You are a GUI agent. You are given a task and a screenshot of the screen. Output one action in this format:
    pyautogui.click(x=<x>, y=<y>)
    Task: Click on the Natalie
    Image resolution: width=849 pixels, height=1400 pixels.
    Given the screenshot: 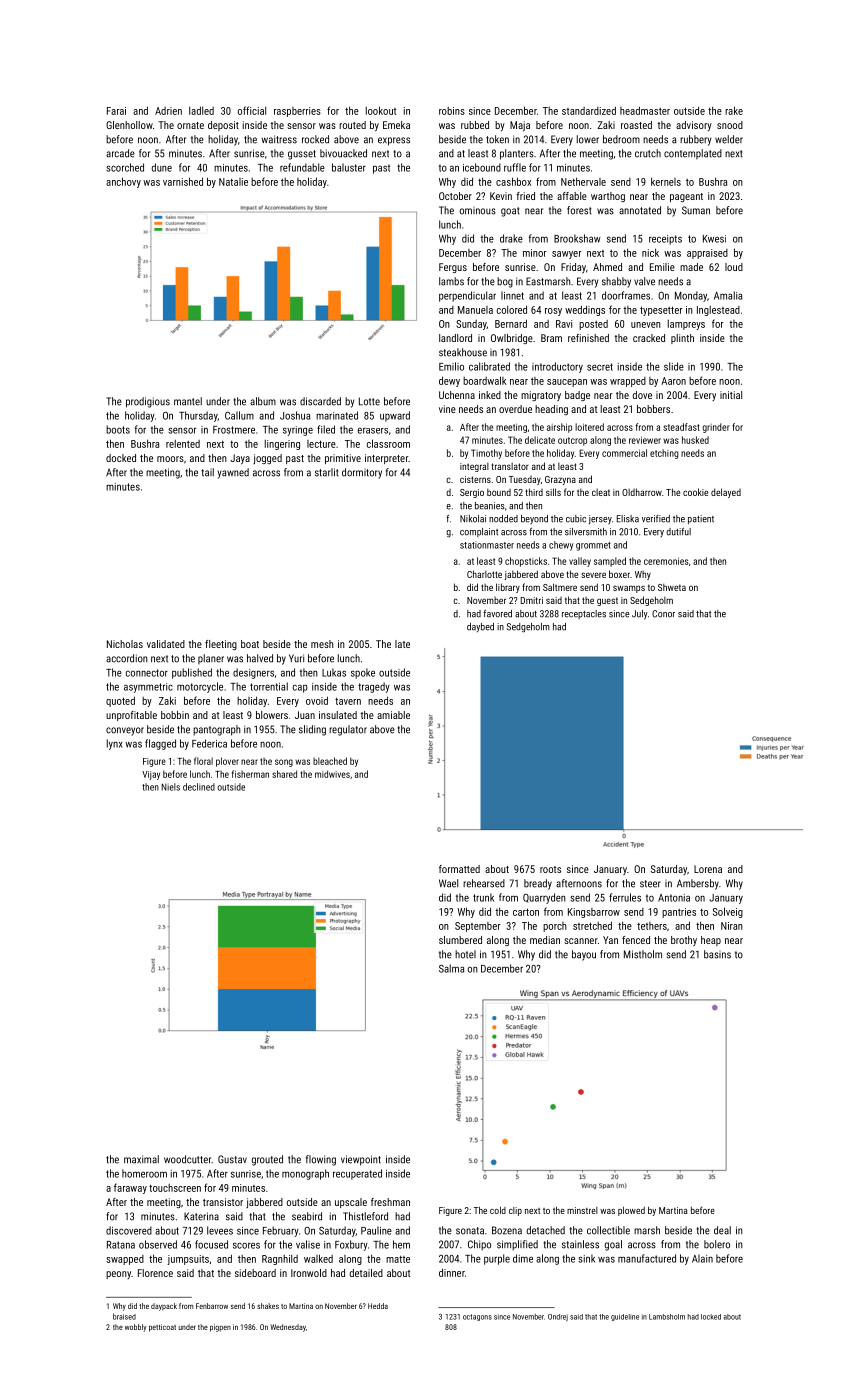 What is the action you would take?
    pyautogui.click(x=233, y=182)
